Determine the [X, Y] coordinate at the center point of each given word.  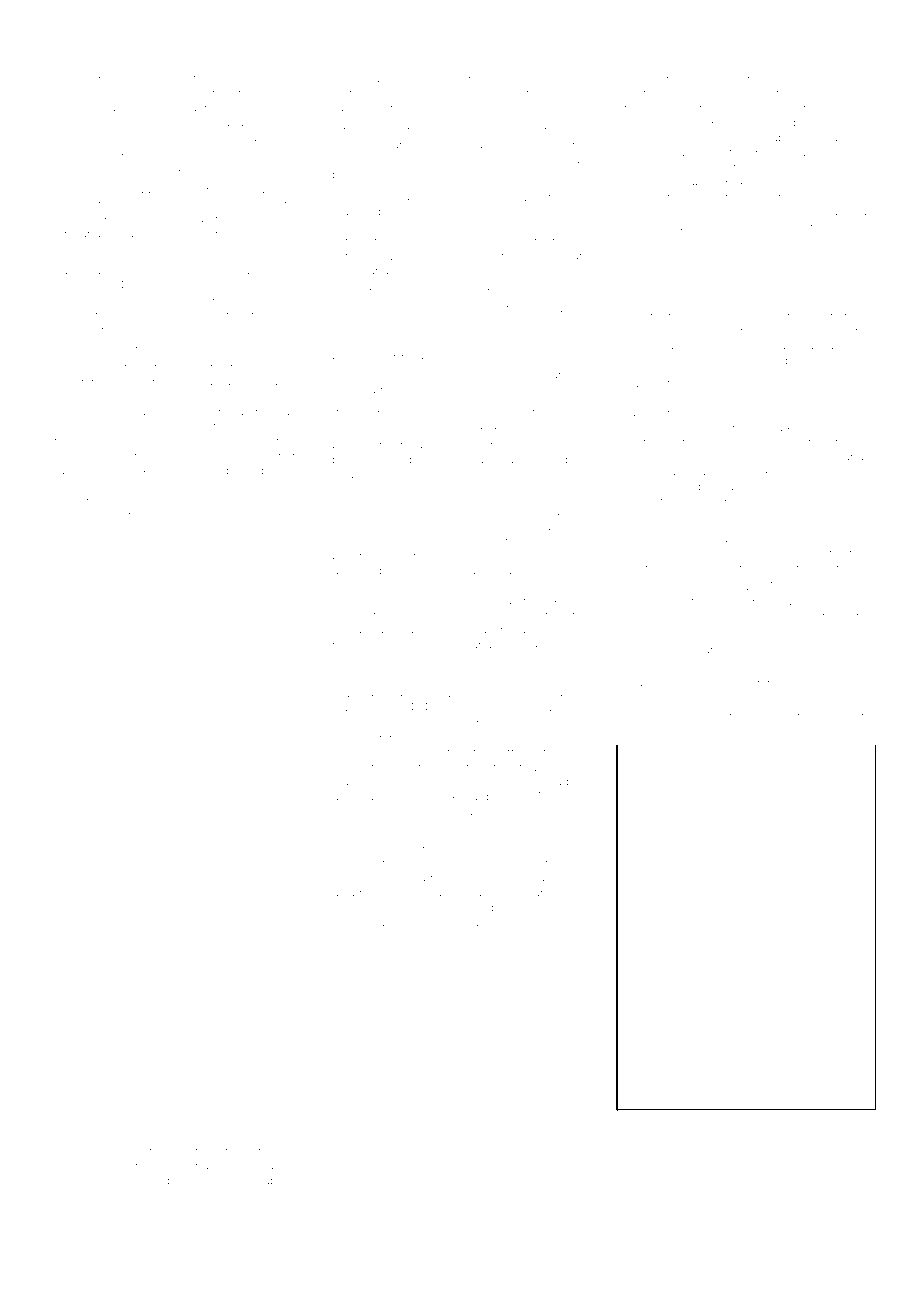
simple [367, 309]
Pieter [707, 345]
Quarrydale [201, 301]
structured [643, 412]
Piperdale [161, 1181]
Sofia [819, 1135]
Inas [269, 1166]
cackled [68, 500]
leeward [552, 322]
